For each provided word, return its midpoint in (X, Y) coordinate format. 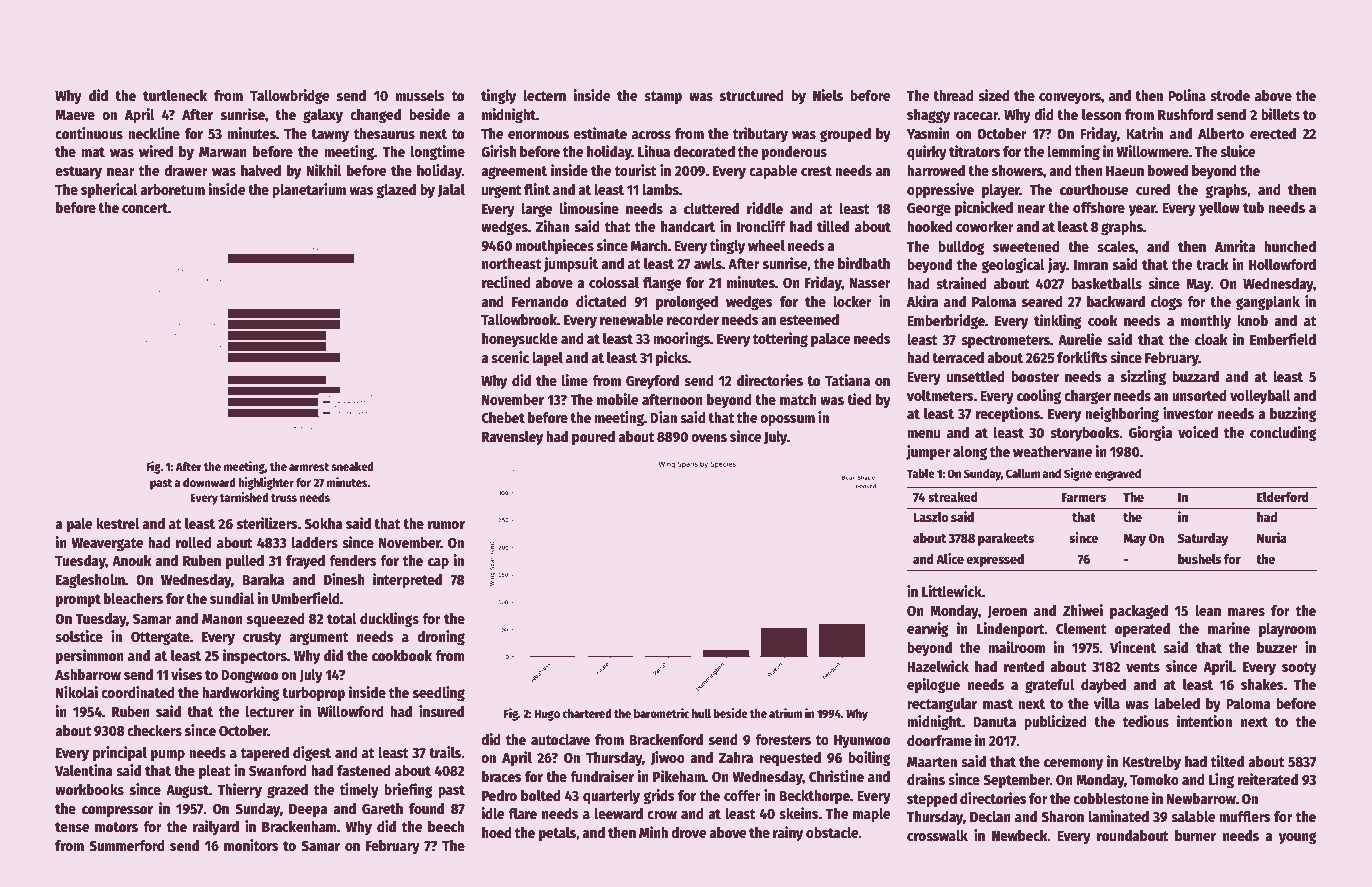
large (537, 210)
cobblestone (1111, 798)
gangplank (1268, 303)
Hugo (547, 715)
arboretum (172, 189)
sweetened (1026, 246)
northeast (512, 263)
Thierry (239, 790)
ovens (709, 438)
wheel (766, 245)
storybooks (1085, 434)
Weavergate (107, 544)
